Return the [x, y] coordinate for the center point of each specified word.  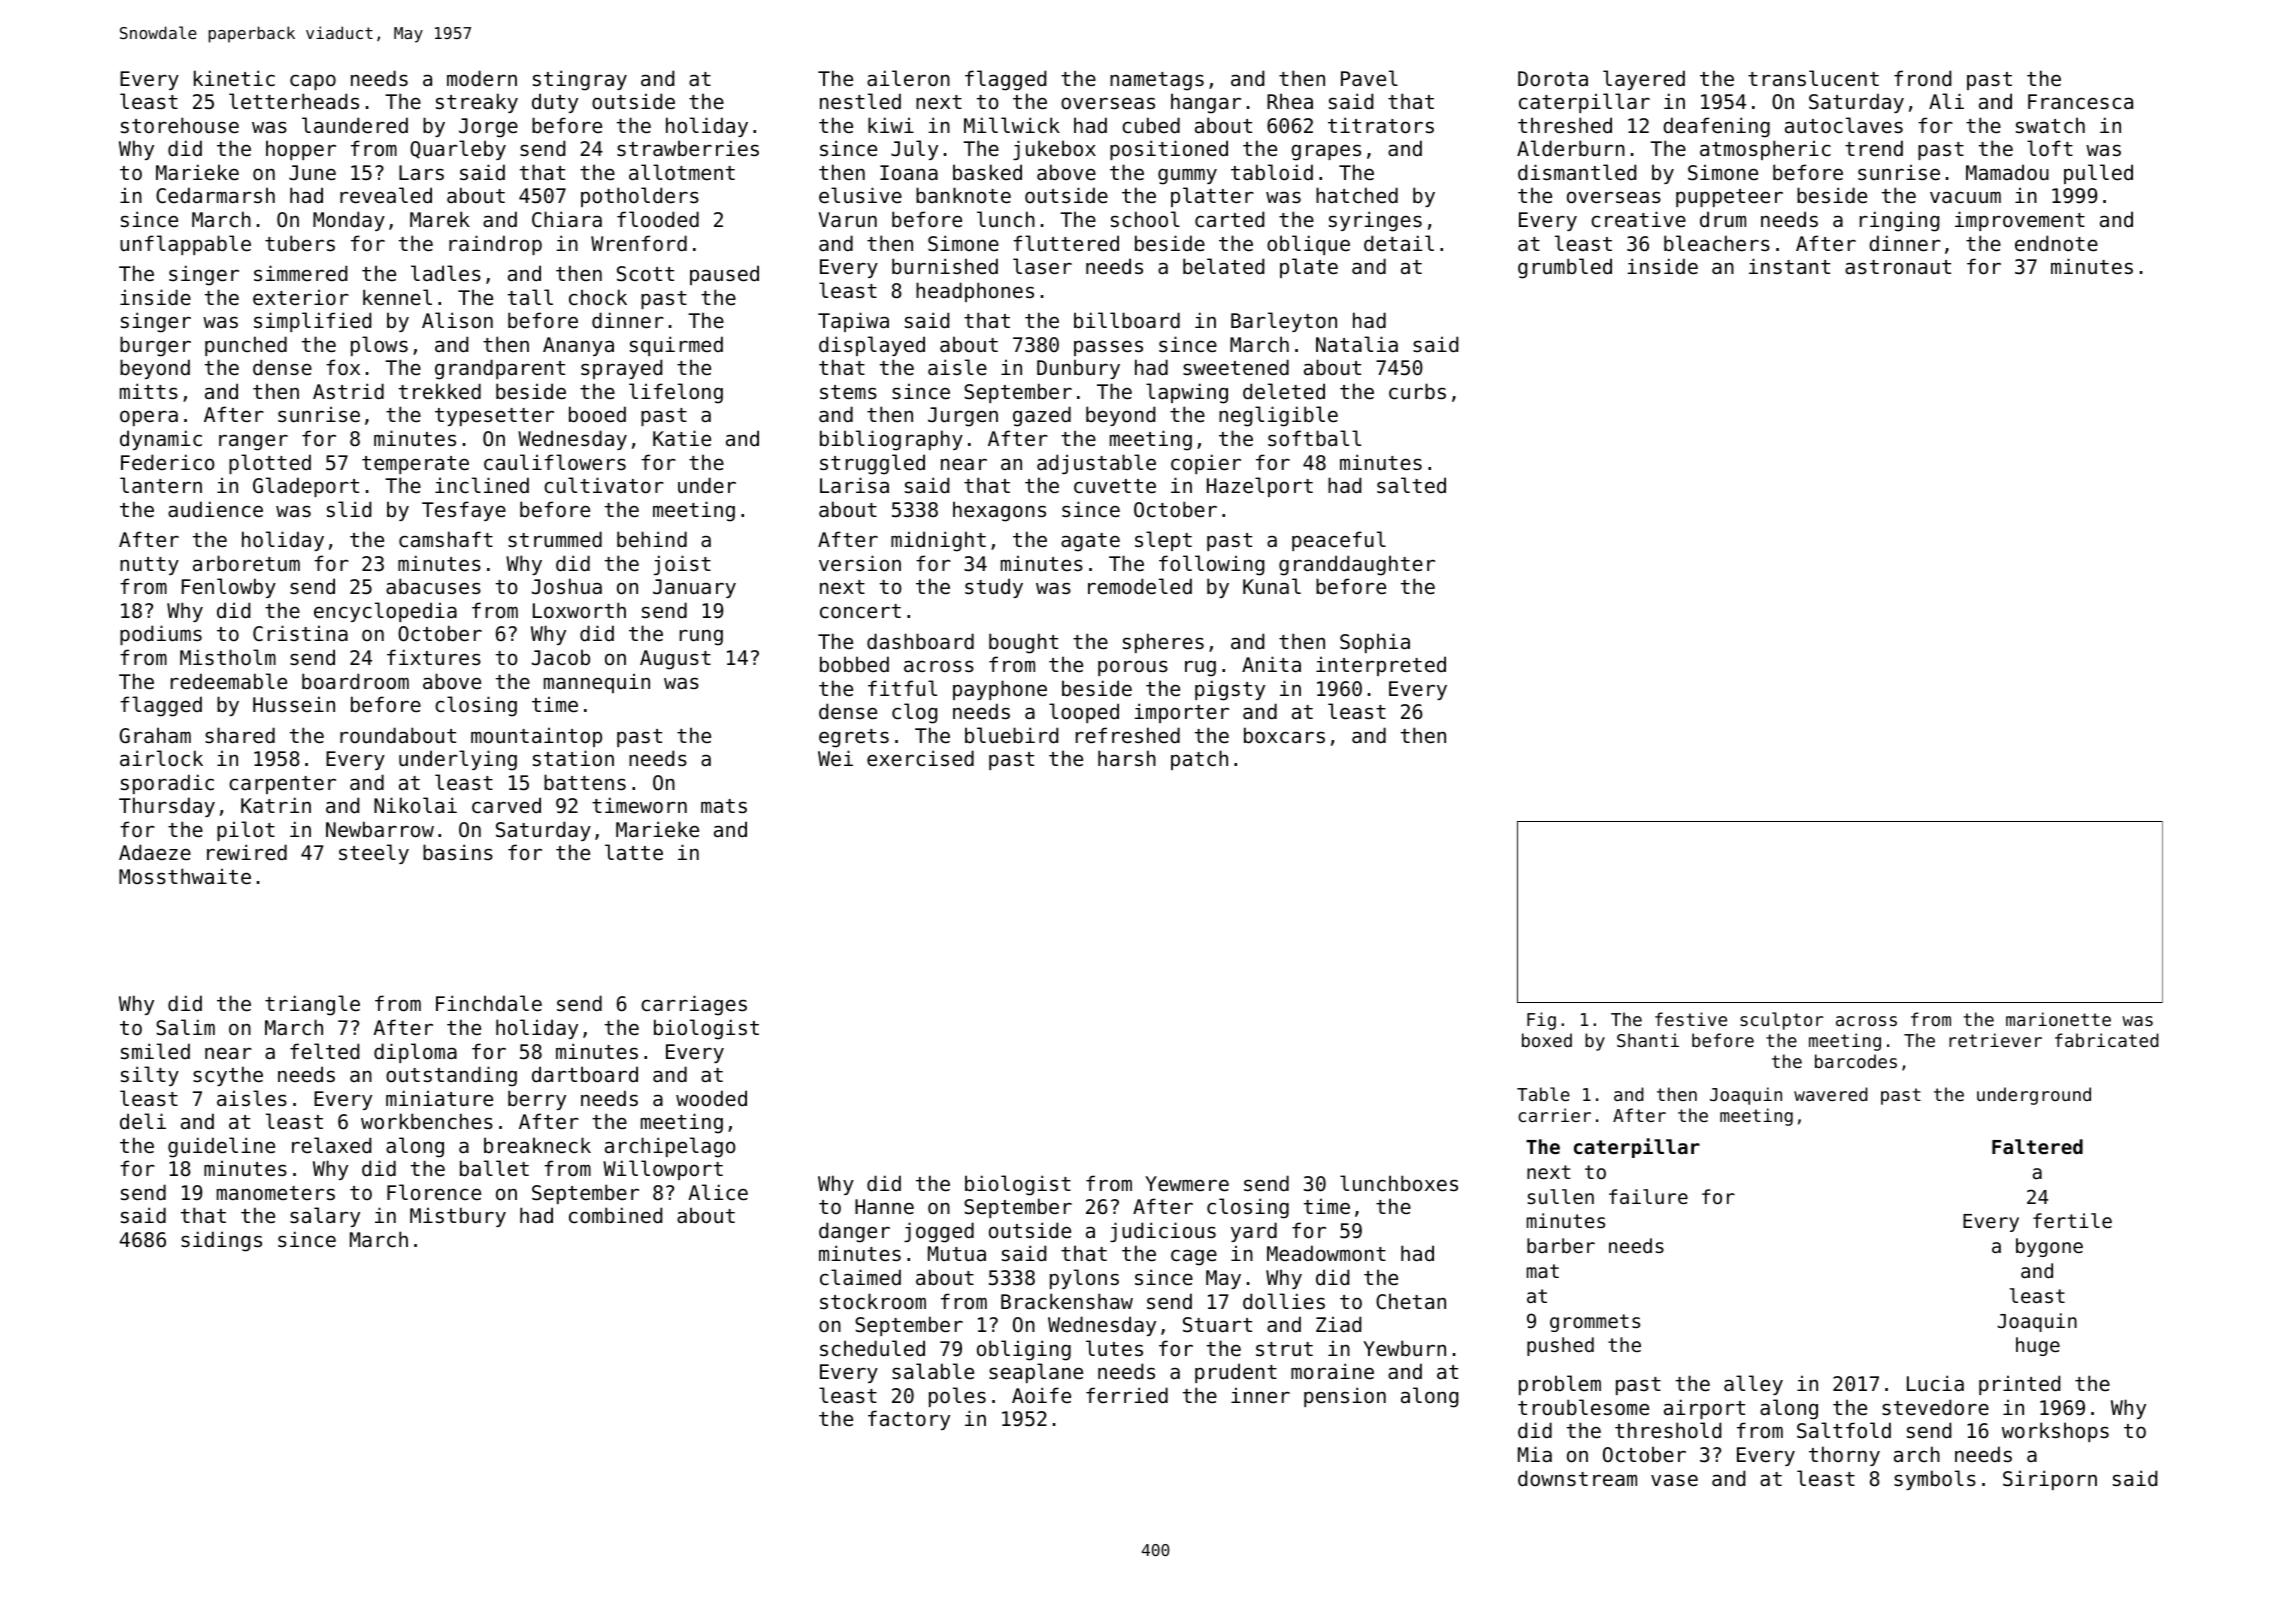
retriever [1995, 1040]
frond [1922, 78]
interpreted [1381, 666]
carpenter [282, 785]
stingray [580, 80]
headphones [975, 292]
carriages [694, 1005]
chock [598, 297]
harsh [1127, 758]
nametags [1157, 81]
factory [909, 1420]
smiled [155, 1051]
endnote [2056, 243]
